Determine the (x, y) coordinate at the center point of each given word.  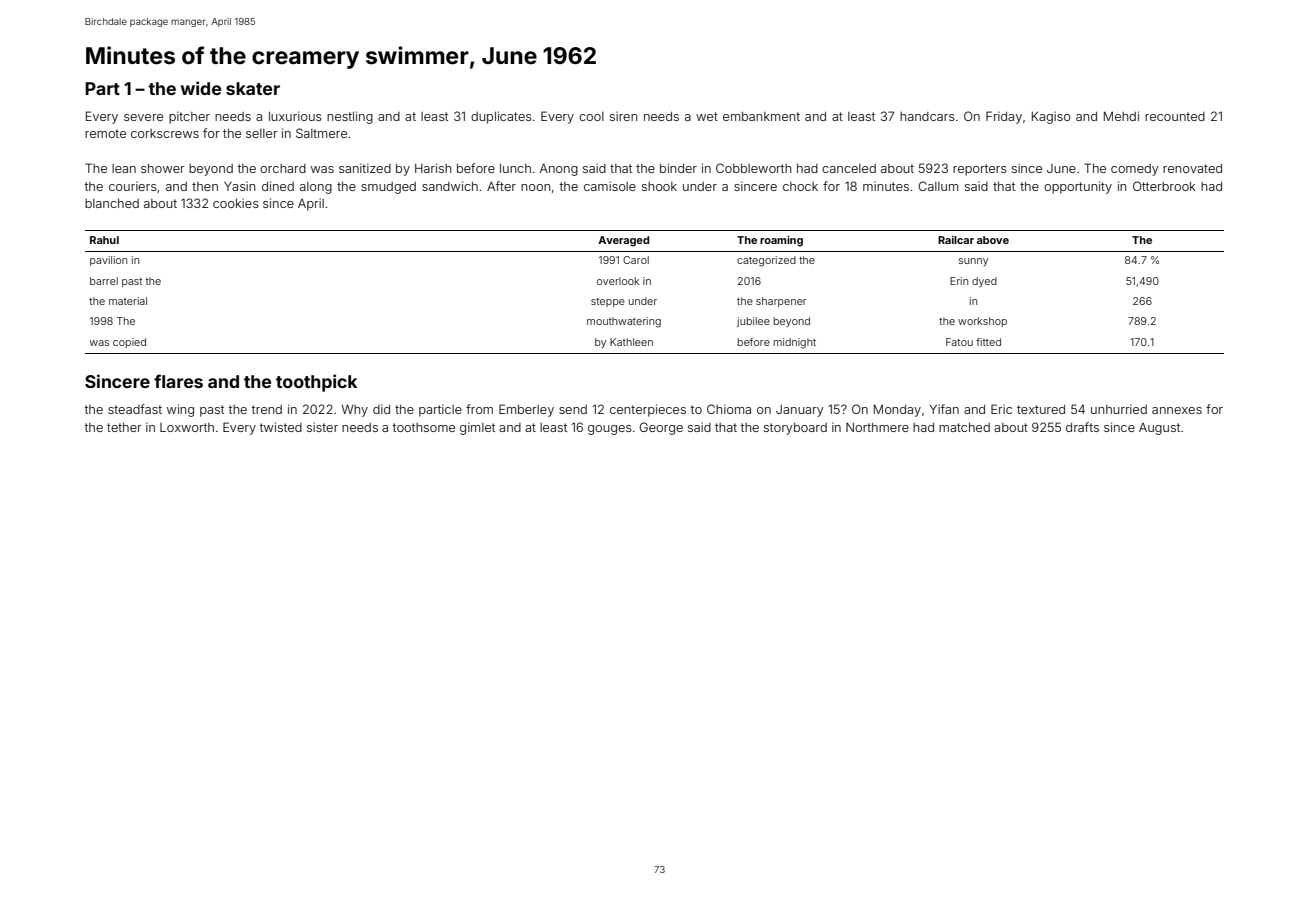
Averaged (623, 241)
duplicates (501, 117)
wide (201, 88)
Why (355, 410)
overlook (618, 281)
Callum (938, 186)
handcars (927, 116)
